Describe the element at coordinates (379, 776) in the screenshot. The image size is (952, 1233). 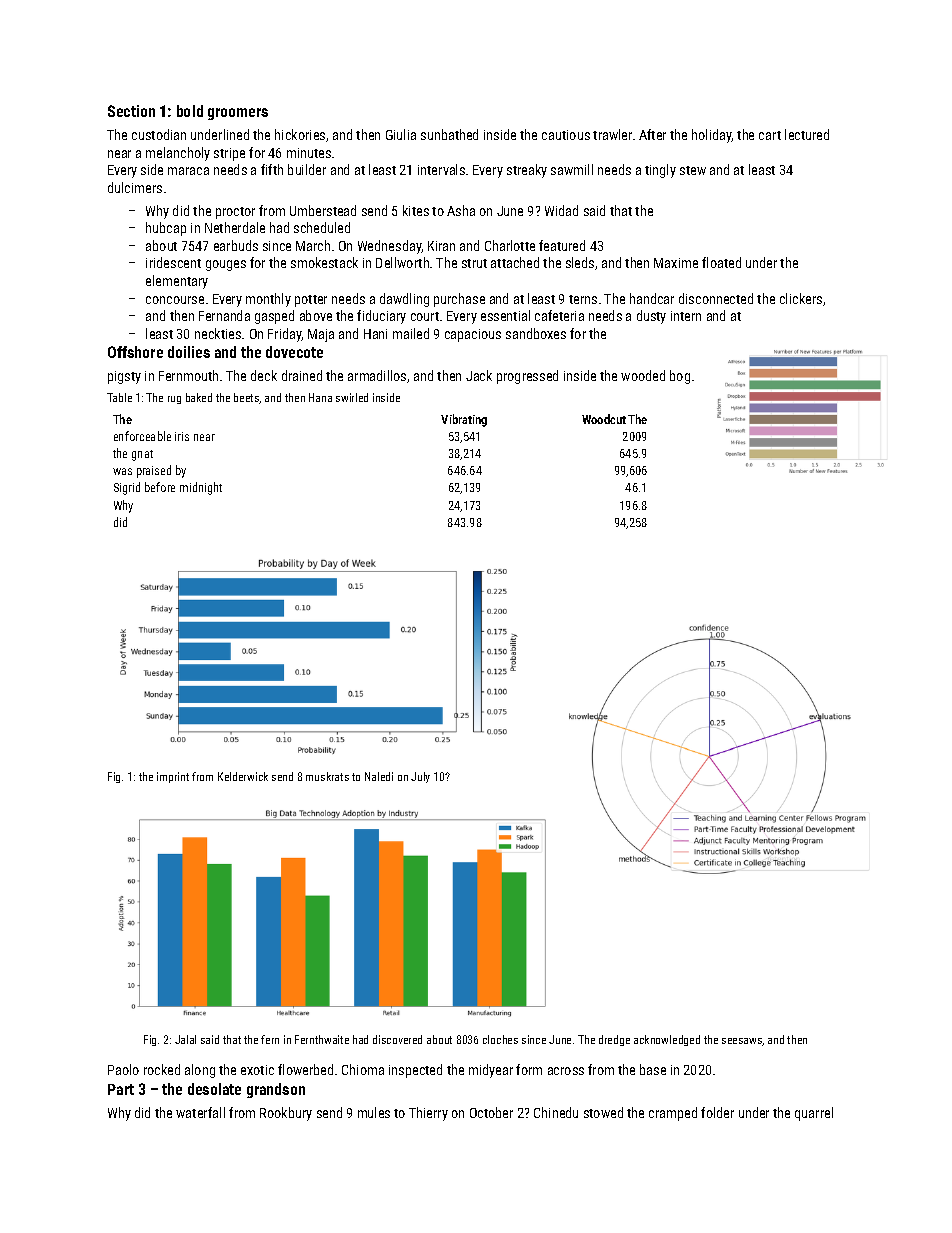
I see `Naledi` at that location.
